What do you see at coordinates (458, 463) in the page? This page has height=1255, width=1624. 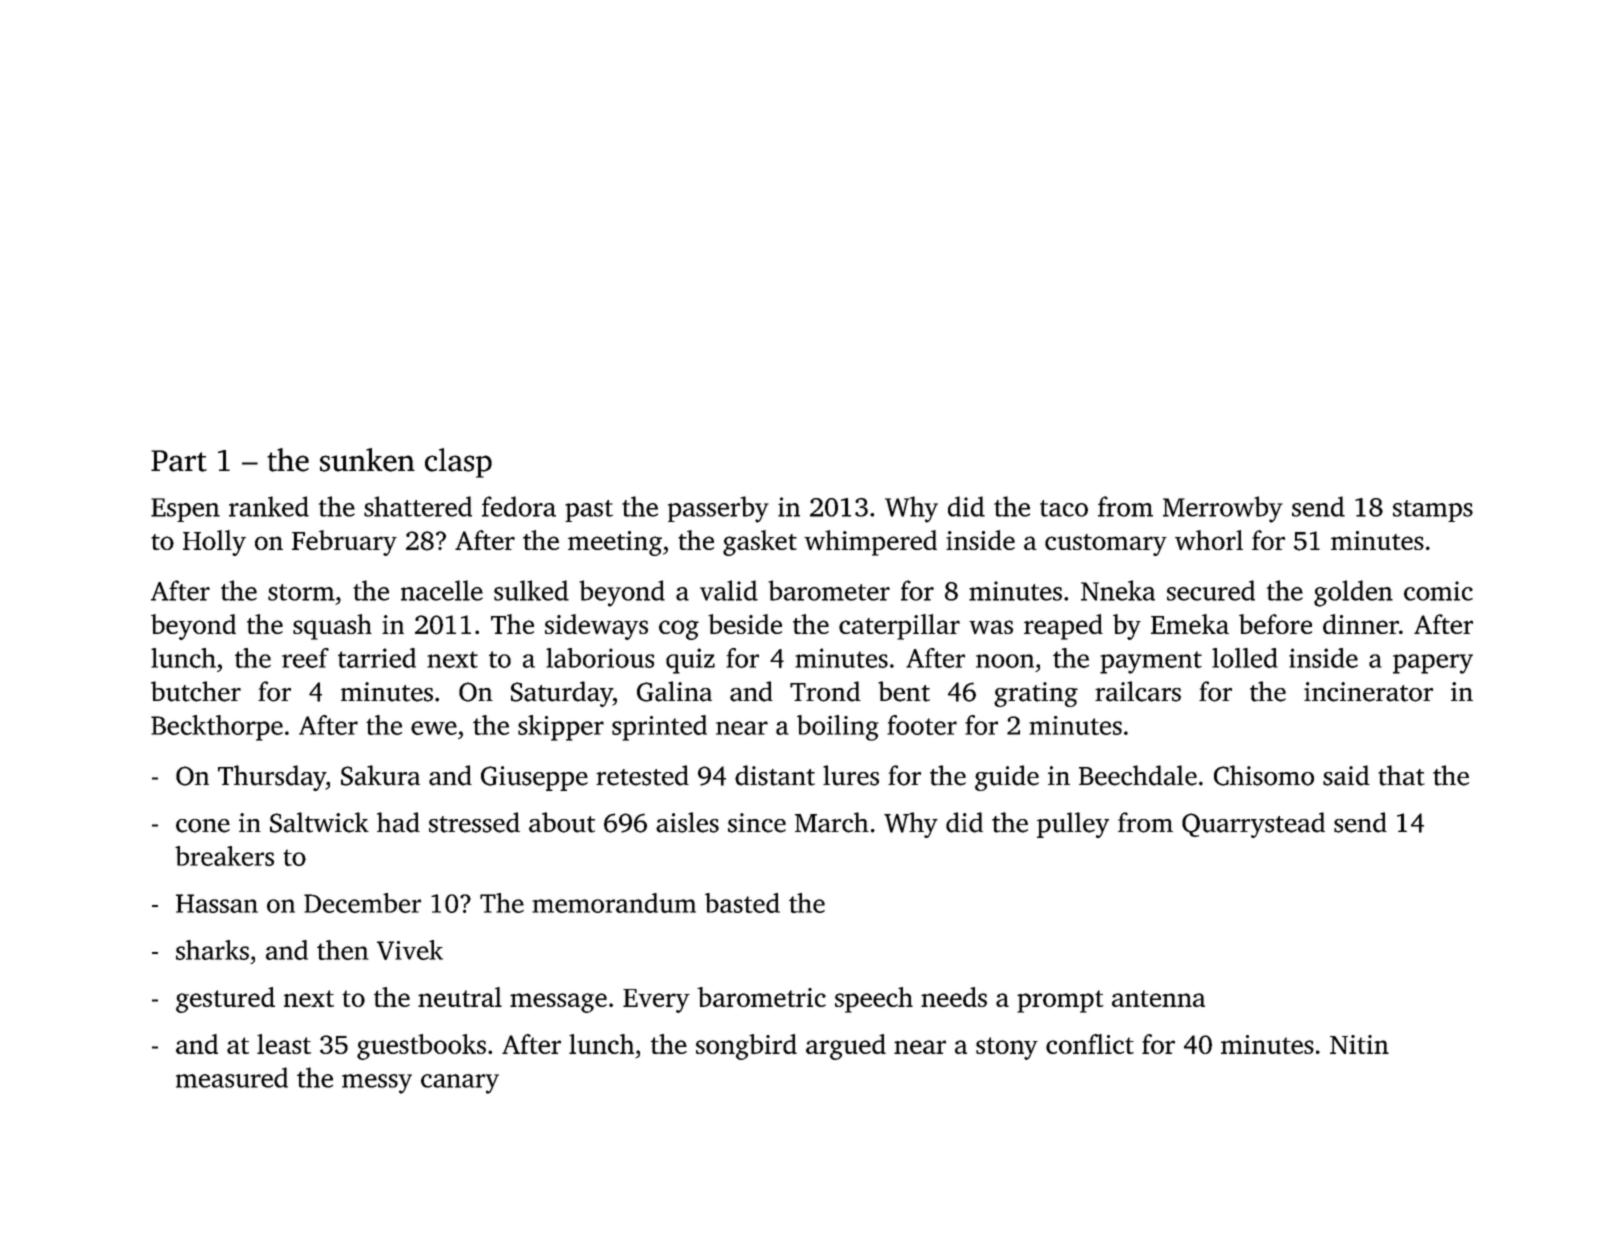 I see `clasp` at bounding box center [458, 463].
